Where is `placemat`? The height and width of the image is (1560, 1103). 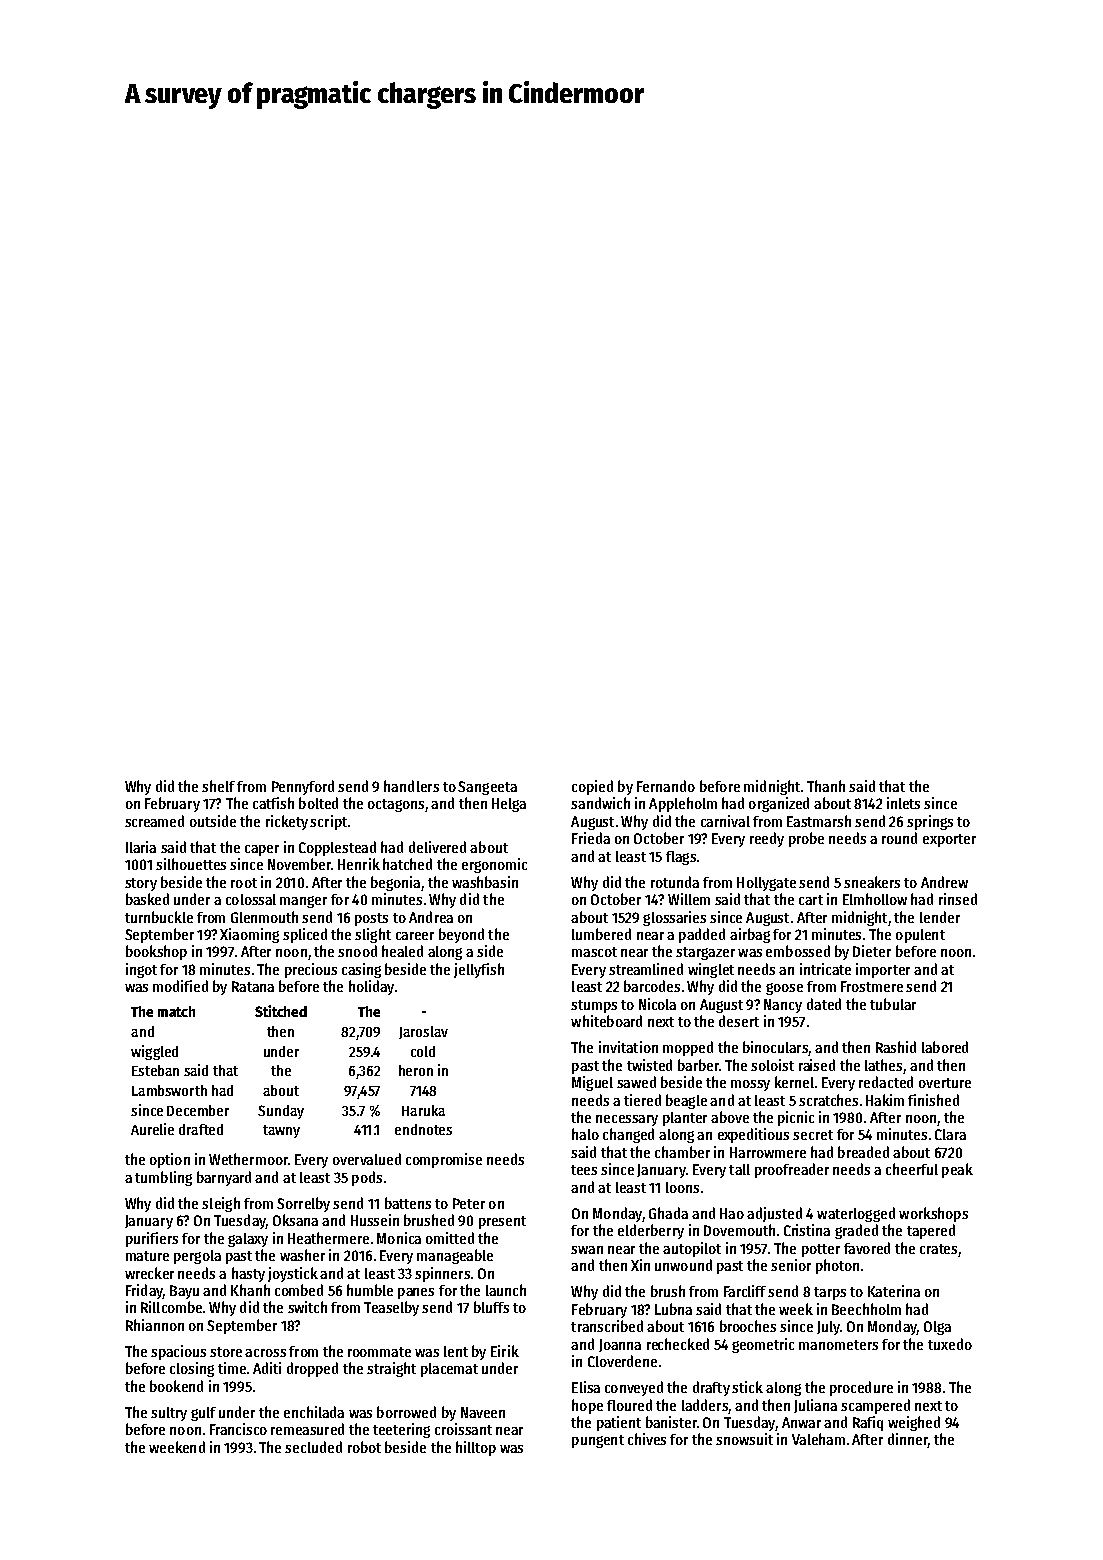 placemat is located at coordinates (449, 1370).
